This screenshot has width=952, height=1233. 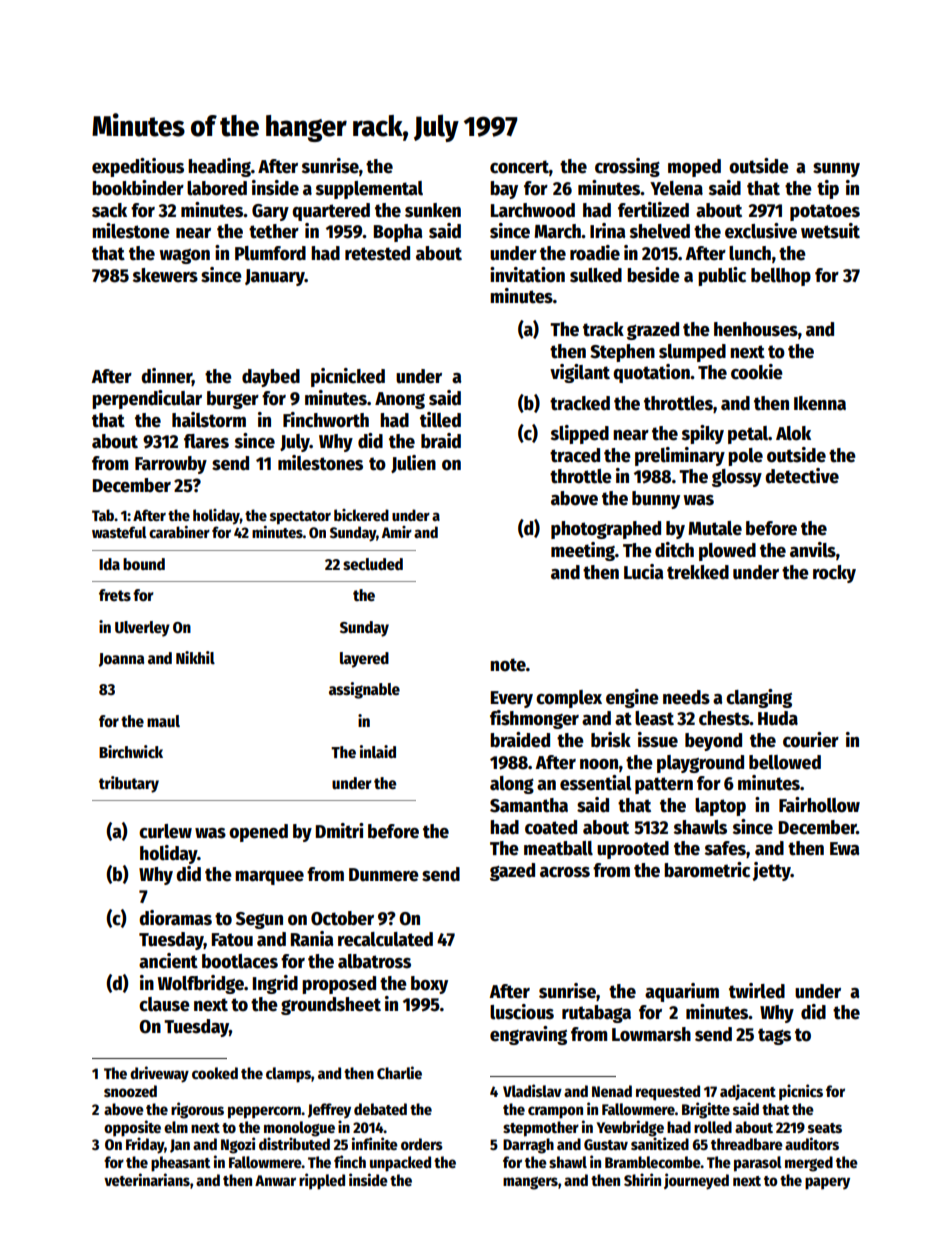 What do you see at coordinates (378, 751) in the screenshot?
I see `inlaid` at bounding box center [378, 751].
